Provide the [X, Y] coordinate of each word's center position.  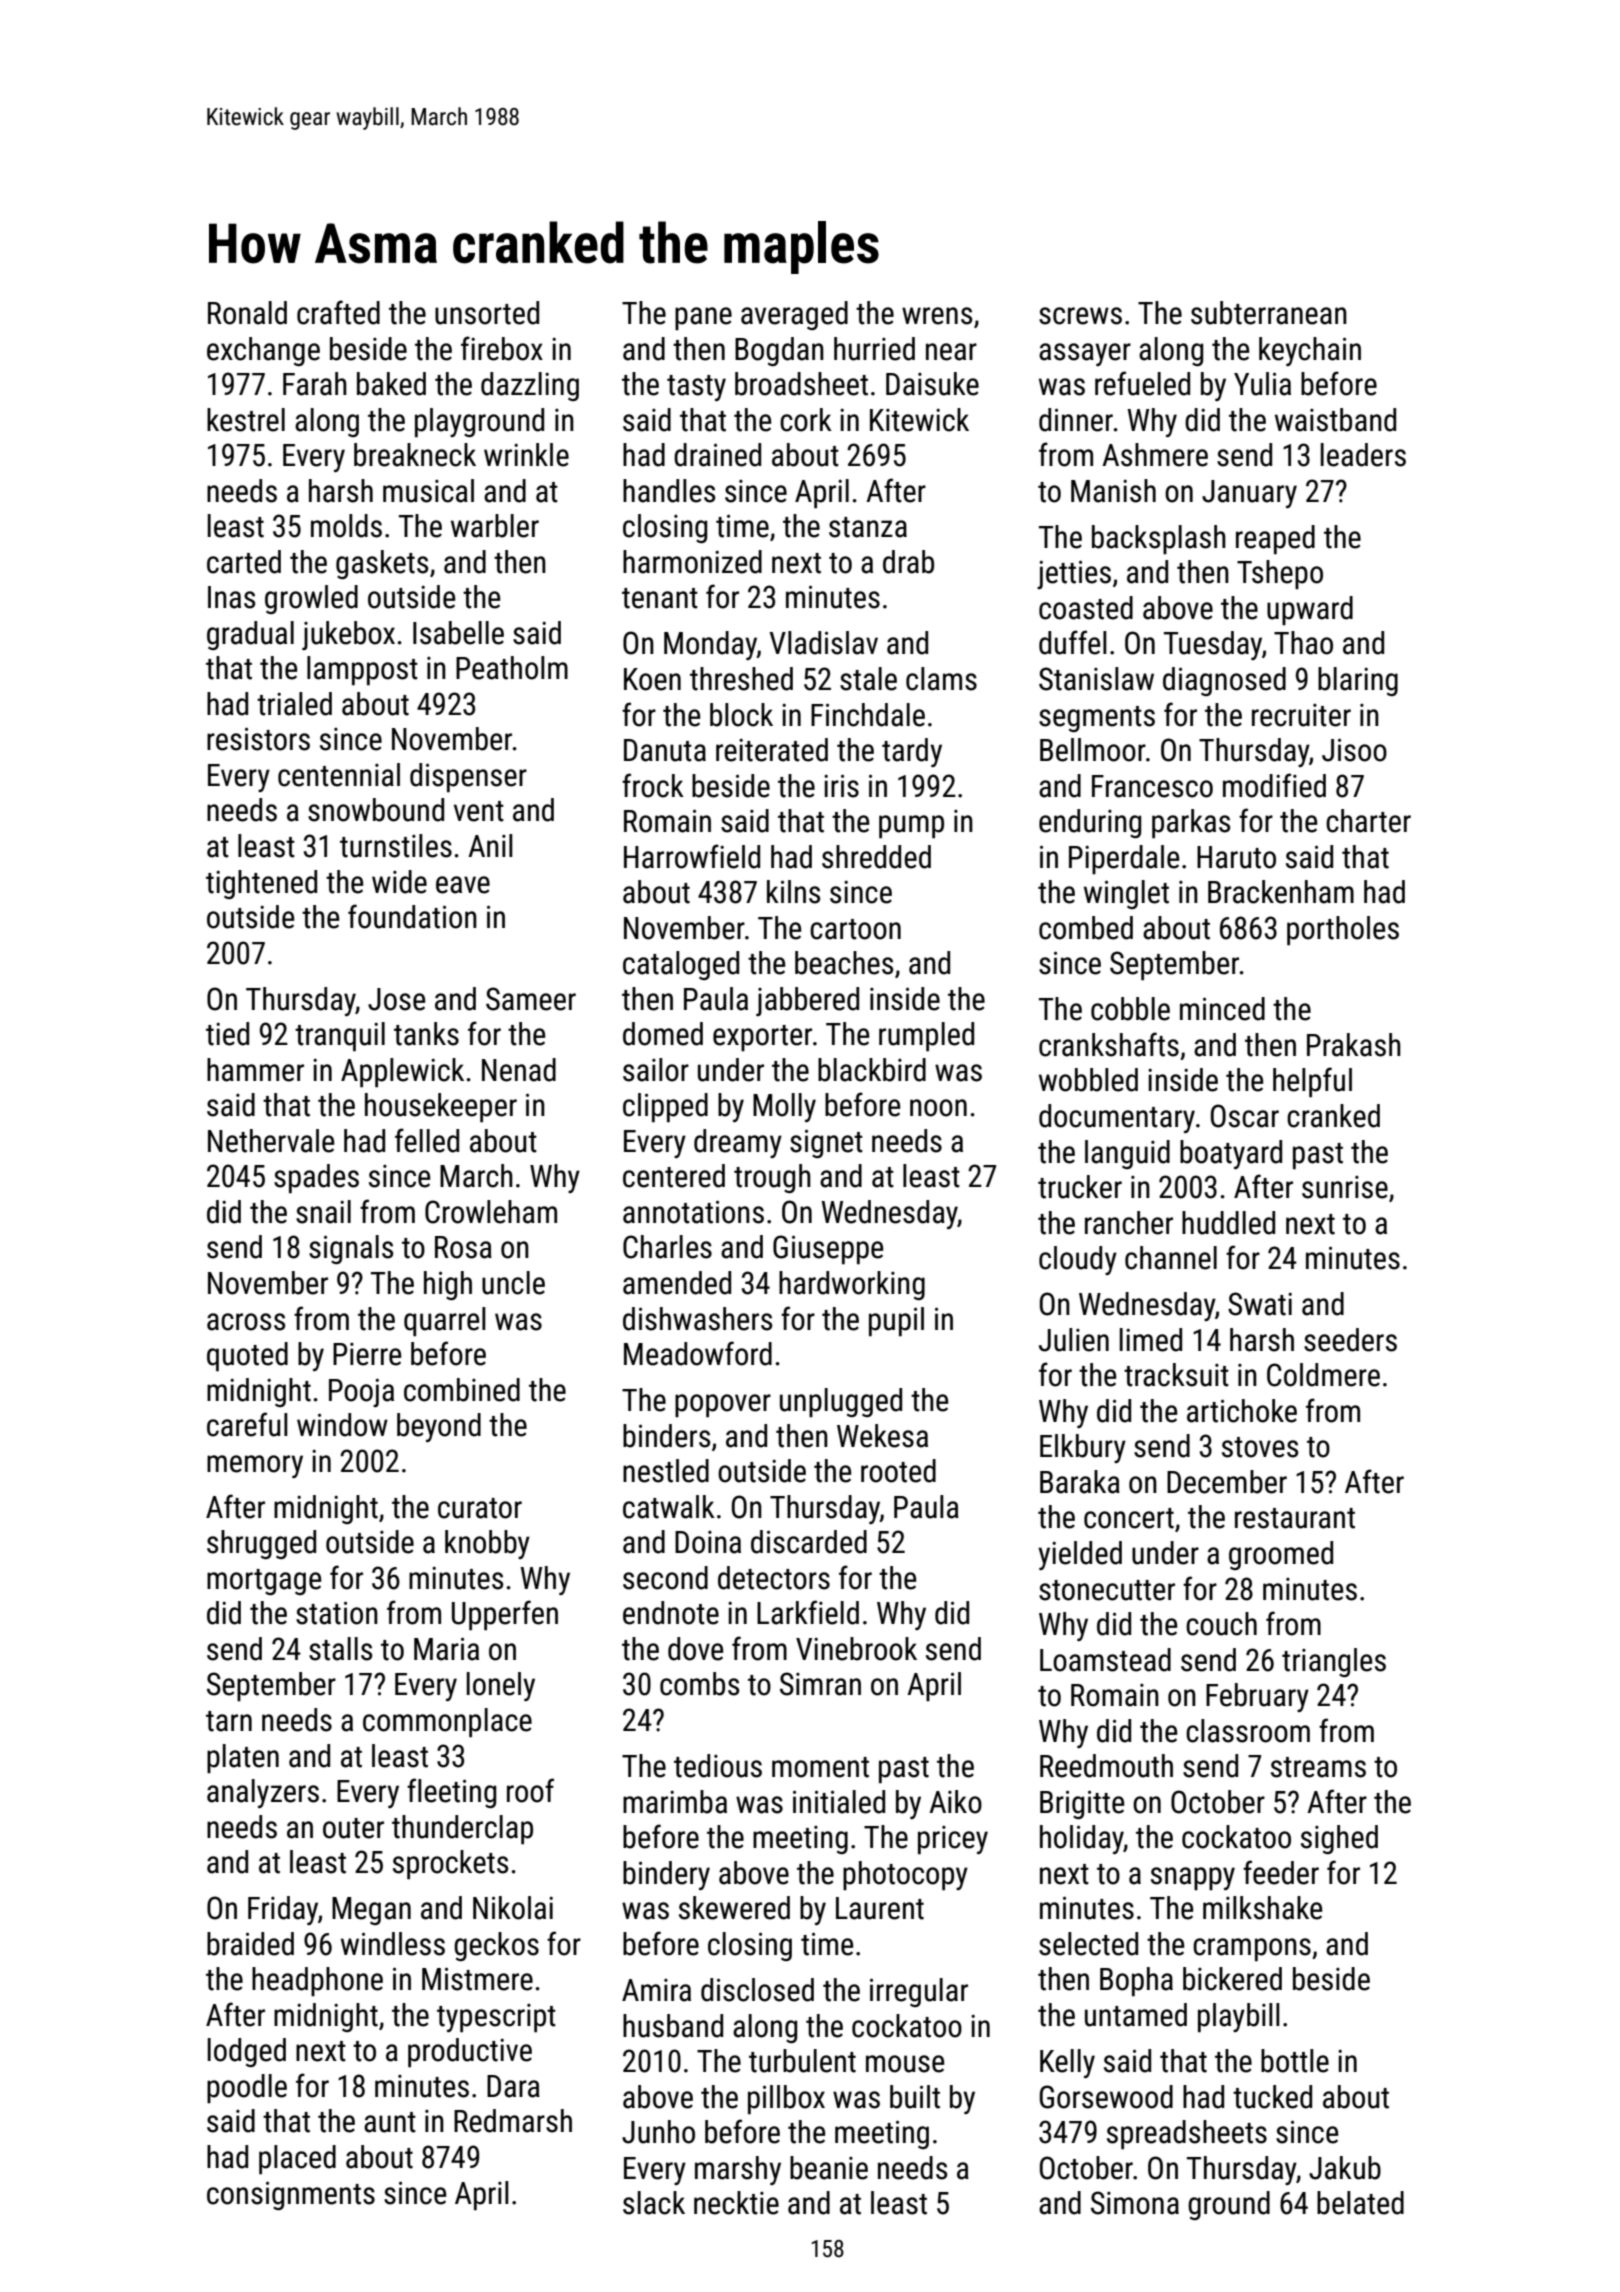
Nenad [519, 1070]
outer [353, 1828]
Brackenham [1281, 892]
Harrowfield [692, 856]
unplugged [841, 1402]
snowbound [376, 810]
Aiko [955, 1802]
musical [428, 491]
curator [480, 1508]
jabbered [807, 1001]
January [1249, 494]
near [951, 352]
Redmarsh [513, 2121]
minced [1222, 1009]
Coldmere [1323, 1375]
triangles [1334, 1662]
